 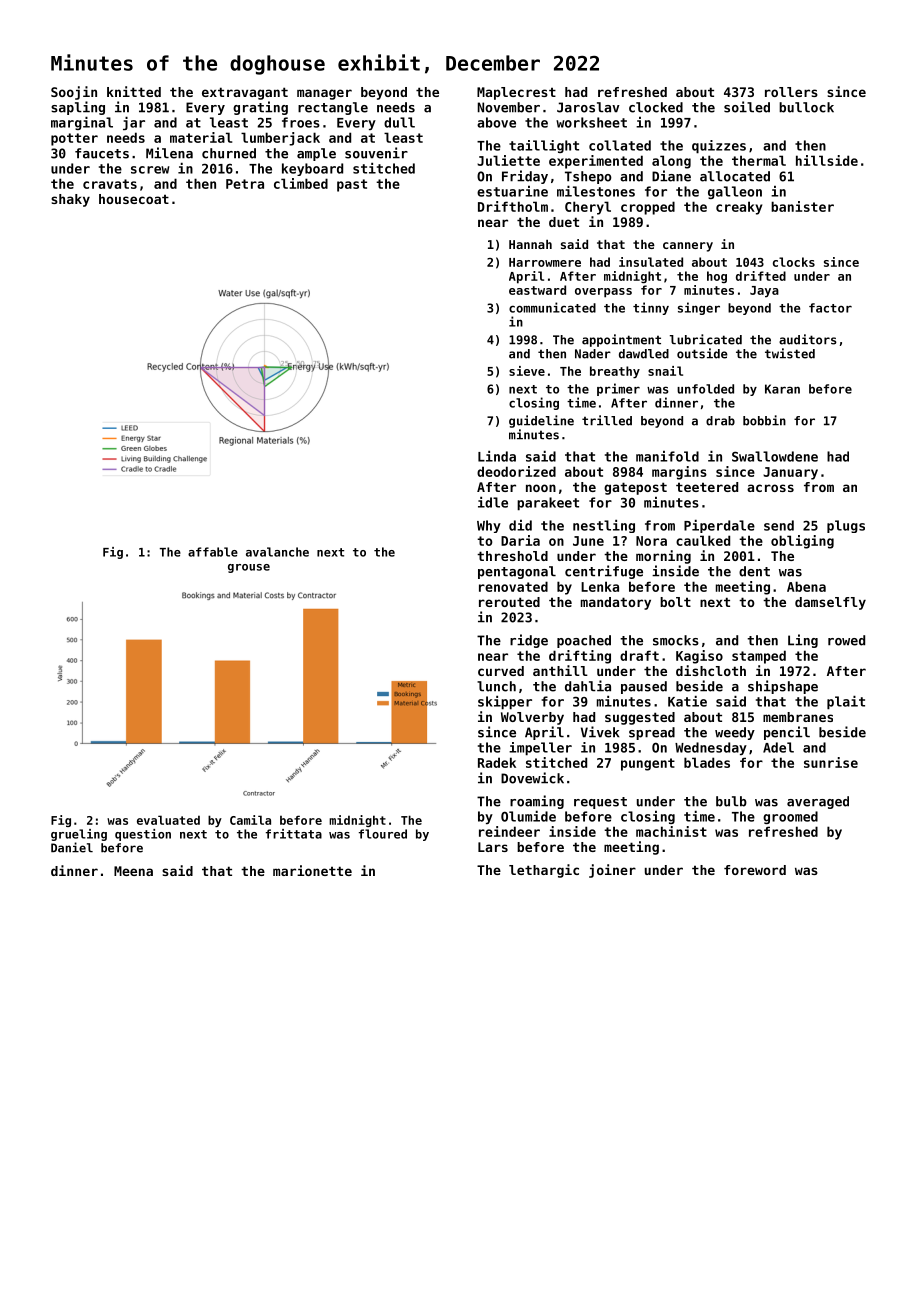 I want to click on grouse, so click(x=249, y=568).
